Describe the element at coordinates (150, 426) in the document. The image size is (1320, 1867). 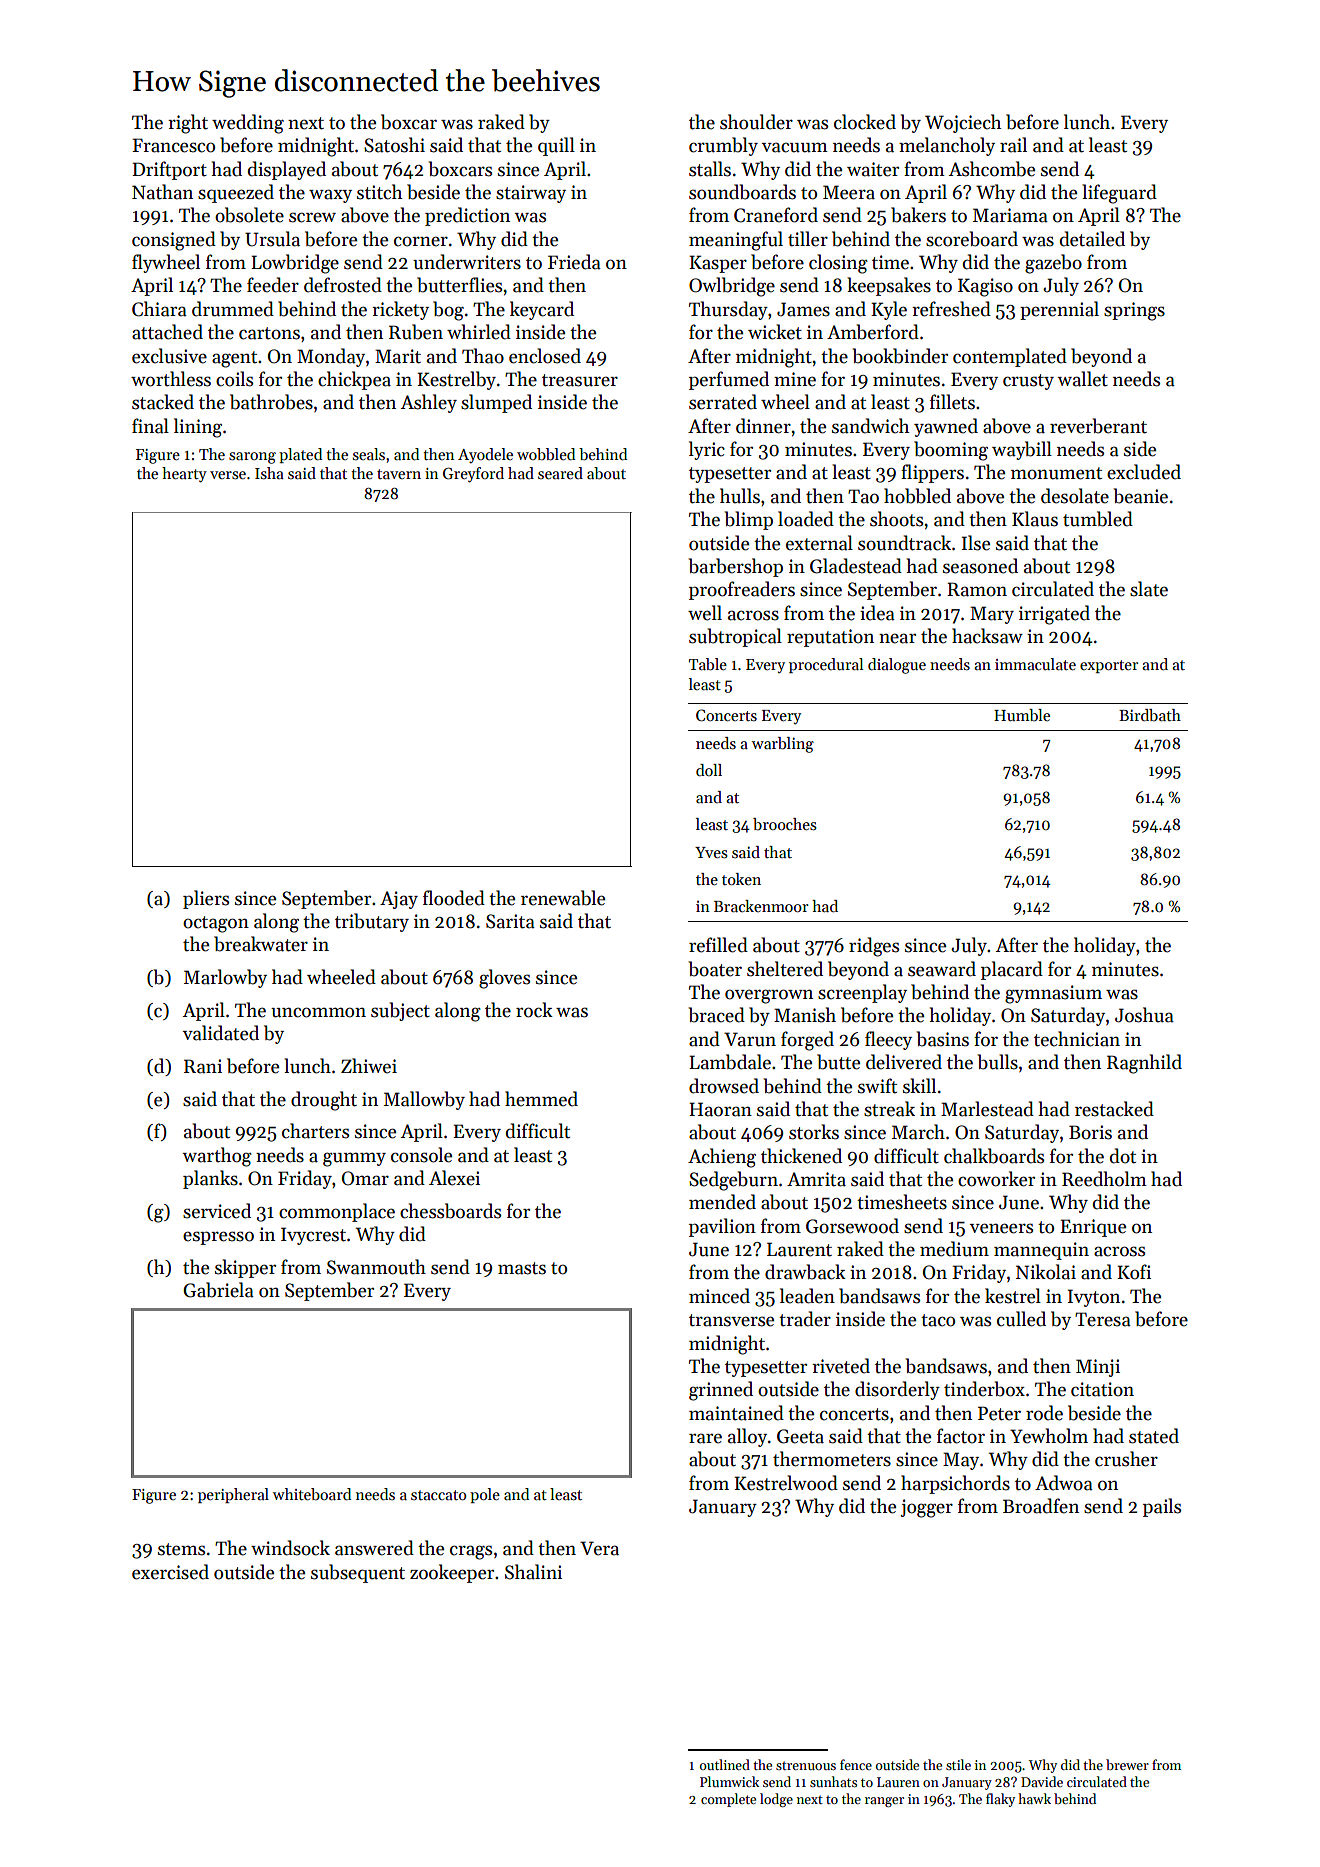
I see `final` at that location.
